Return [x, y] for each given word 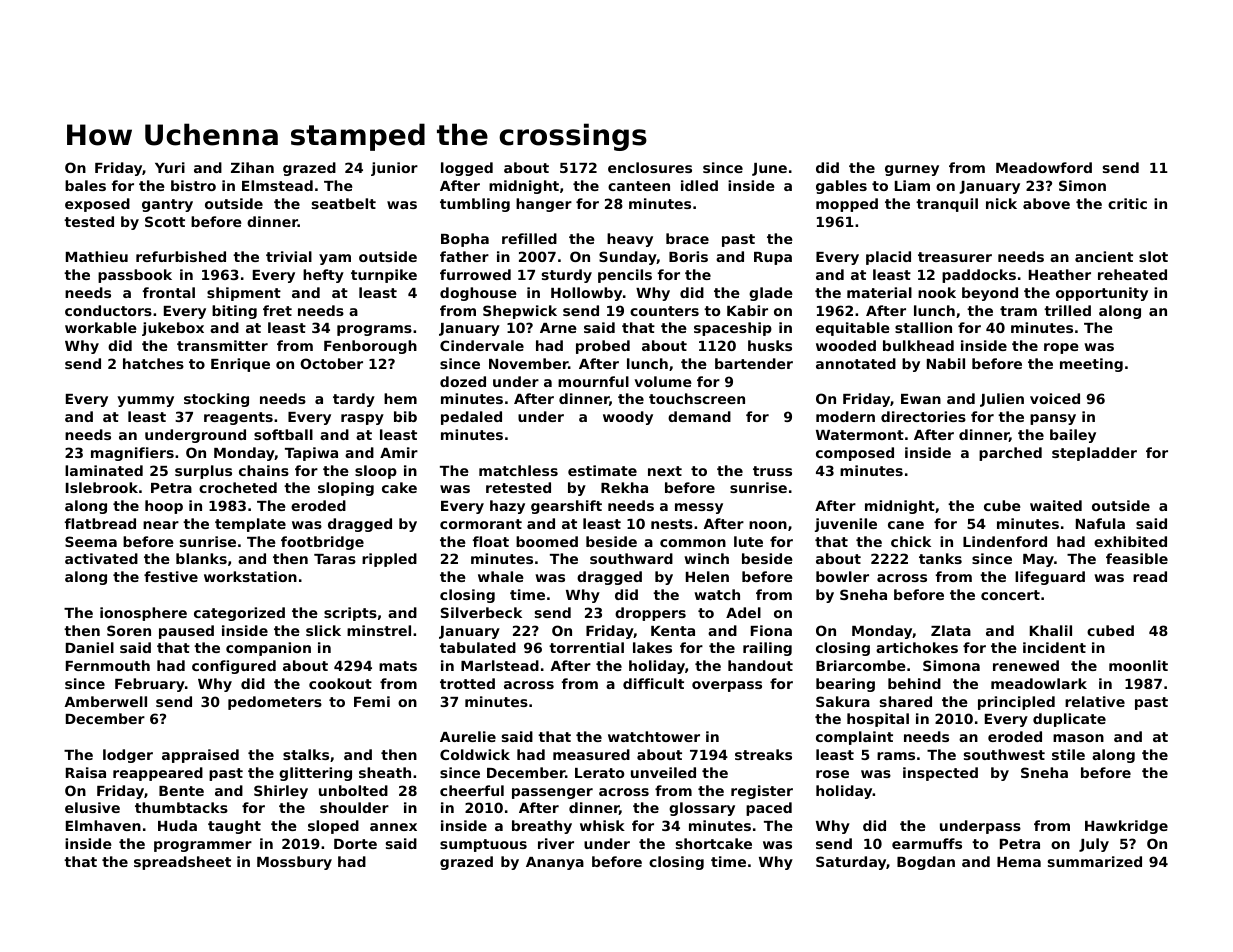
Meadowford [1044, 167]
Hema [1019, 862]
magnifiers [132, 454]
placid [888, 258]
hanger [544, 205]
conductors [108, 310]
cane [906, 525]
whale [501, 576]
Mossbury [294, 863]
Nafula [1100, 523]
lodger [128, 756]
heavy [630, 240]
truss [772, 471]
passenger [552, 793]
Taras [335, 559]
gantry [167, 205]
